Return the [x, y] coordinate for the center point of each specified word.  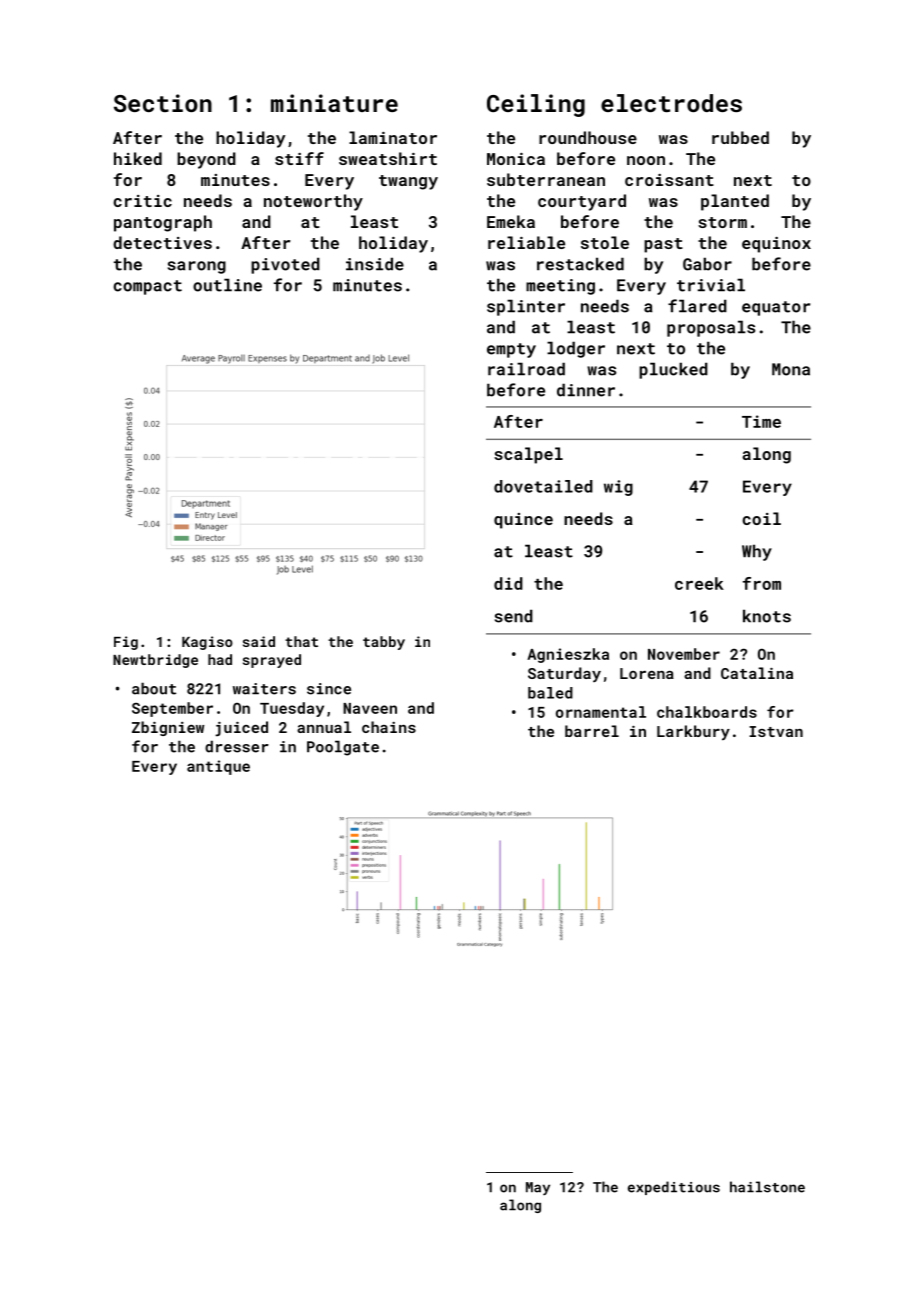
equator [776, 308]
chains [389, 727]
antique [218, 767]
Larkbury [693, 732]
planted [735, 202]
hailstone [767, 1187]
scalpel [528, 455]
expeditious [674, 1188]
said [259, 641]
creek [699, 583]
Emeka [511, 221]
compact [147, 287]
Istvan [776, 731]
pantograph [163, 223]
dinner [586, 390]
